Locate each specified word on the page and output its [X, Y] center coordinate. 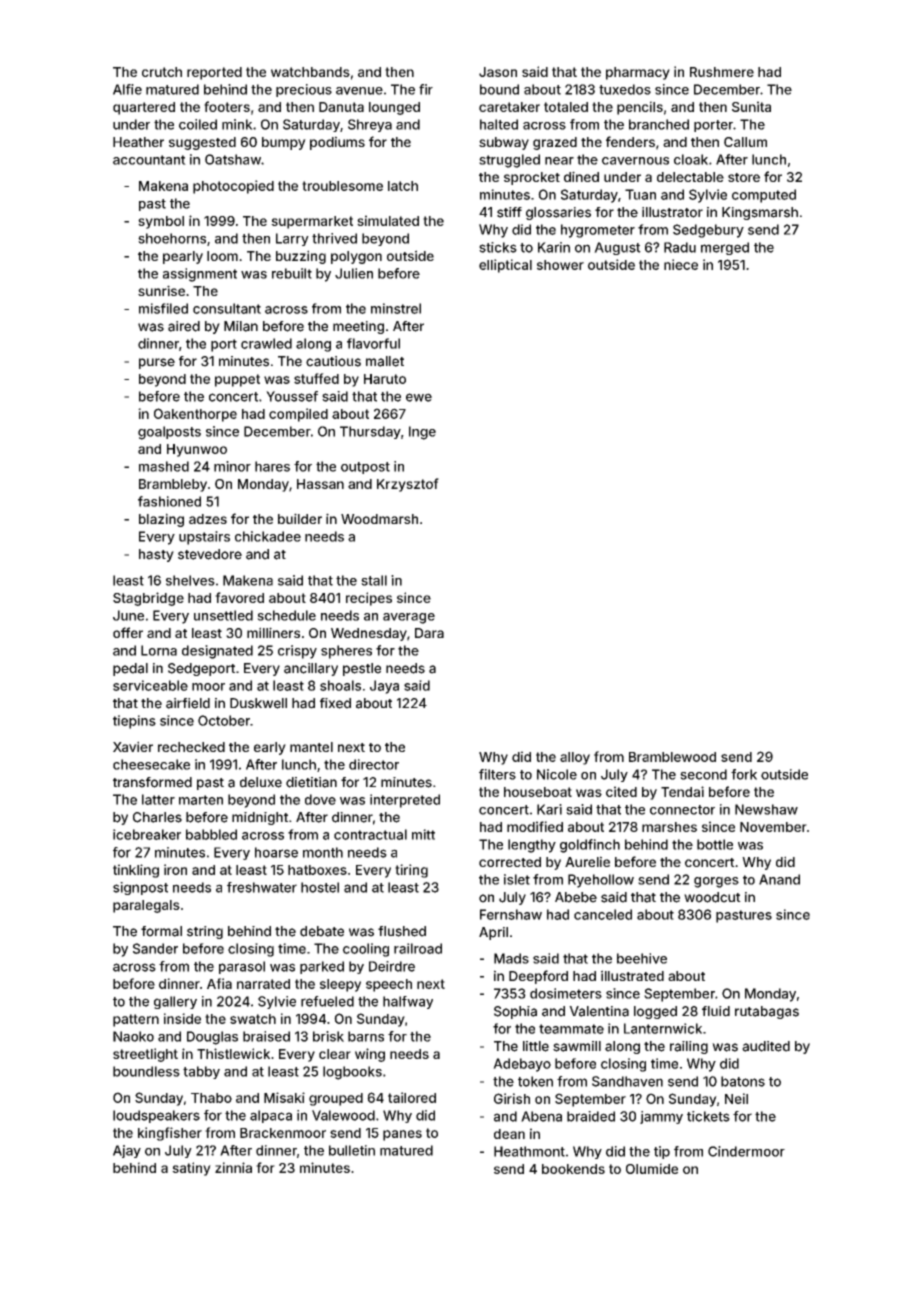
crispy [297, 652]
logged [655, 1012]
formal [161, 931]
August [617, 248]
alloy [575, 758]
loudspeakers [156, 1116]
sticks [498, 247]
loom [222, 256]
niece [681, 264]
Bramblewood [672, 757]
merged [725, 248]
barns [366, 1036]
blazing [161, 520]
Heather [138, 142]
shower [560, 265]
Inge [422, 433]
